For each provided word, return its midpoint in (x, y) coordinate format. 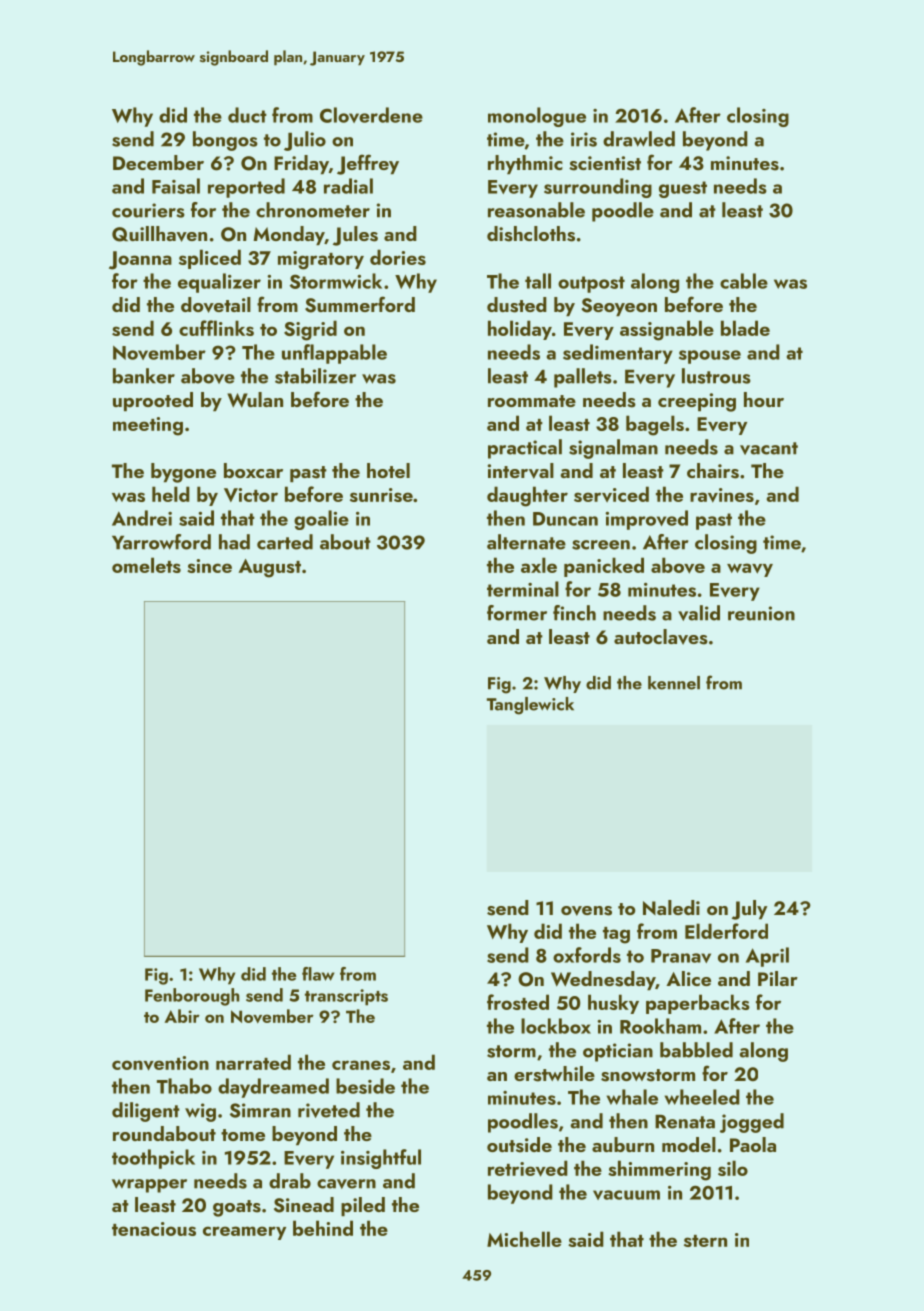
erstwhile (554, 1074)
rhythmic (525, 164)
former (517, 613)
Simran (260, 1110)
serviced (611, 494)
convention (160, 1063)
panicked (604, 567)
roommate (532, 401)
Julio (305, 141)
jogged (752, 1123)
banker (144, 376)
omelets (146, 565)
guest (683, 189)
